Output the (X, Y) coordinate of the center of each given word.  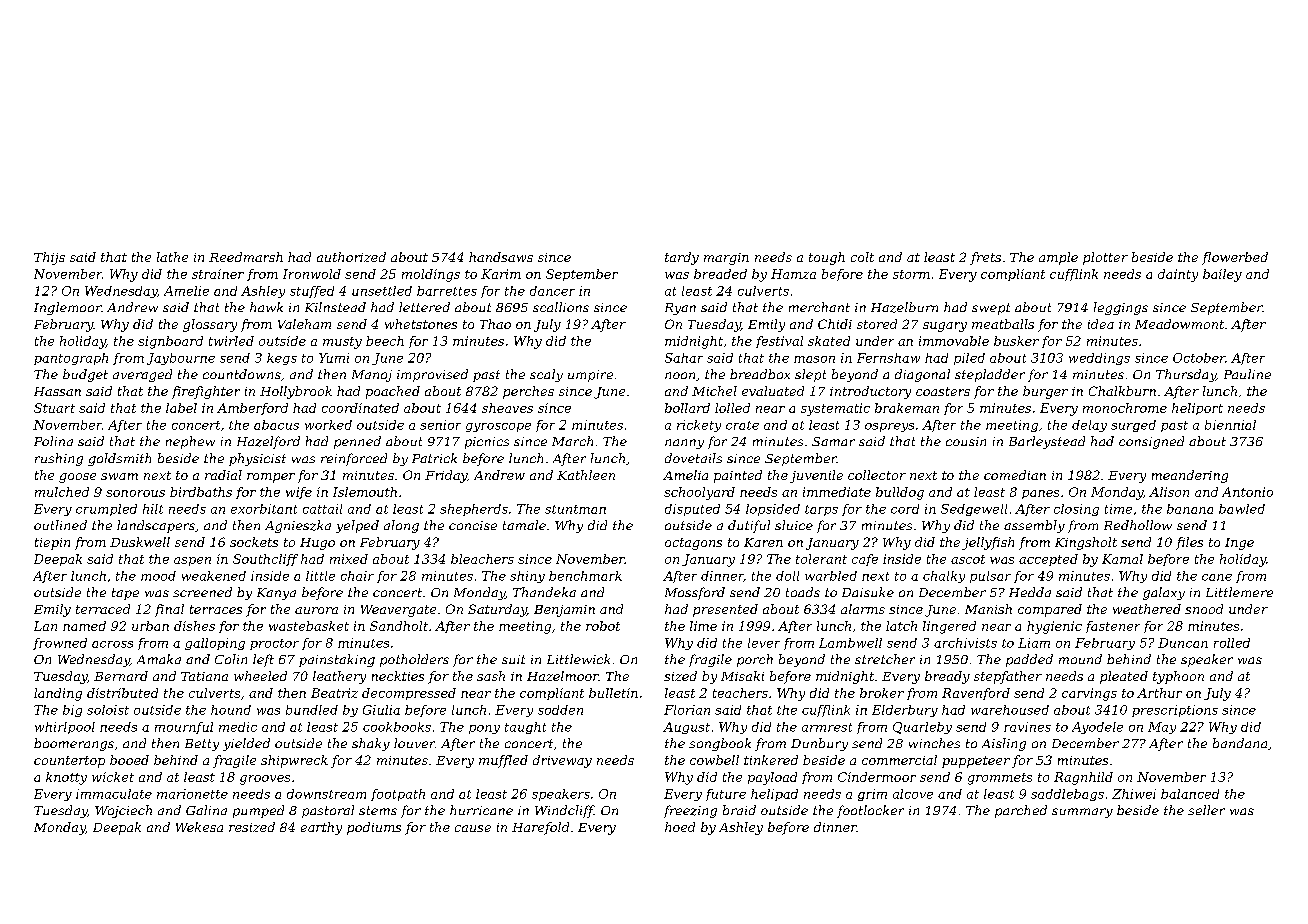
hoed (680, 827)
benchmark (585, 576)
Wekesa (199, 827)
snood (1204, 609)
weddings (1099, 359)
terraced (103, 609)
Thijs (49, 258)
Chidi (835, 324)
